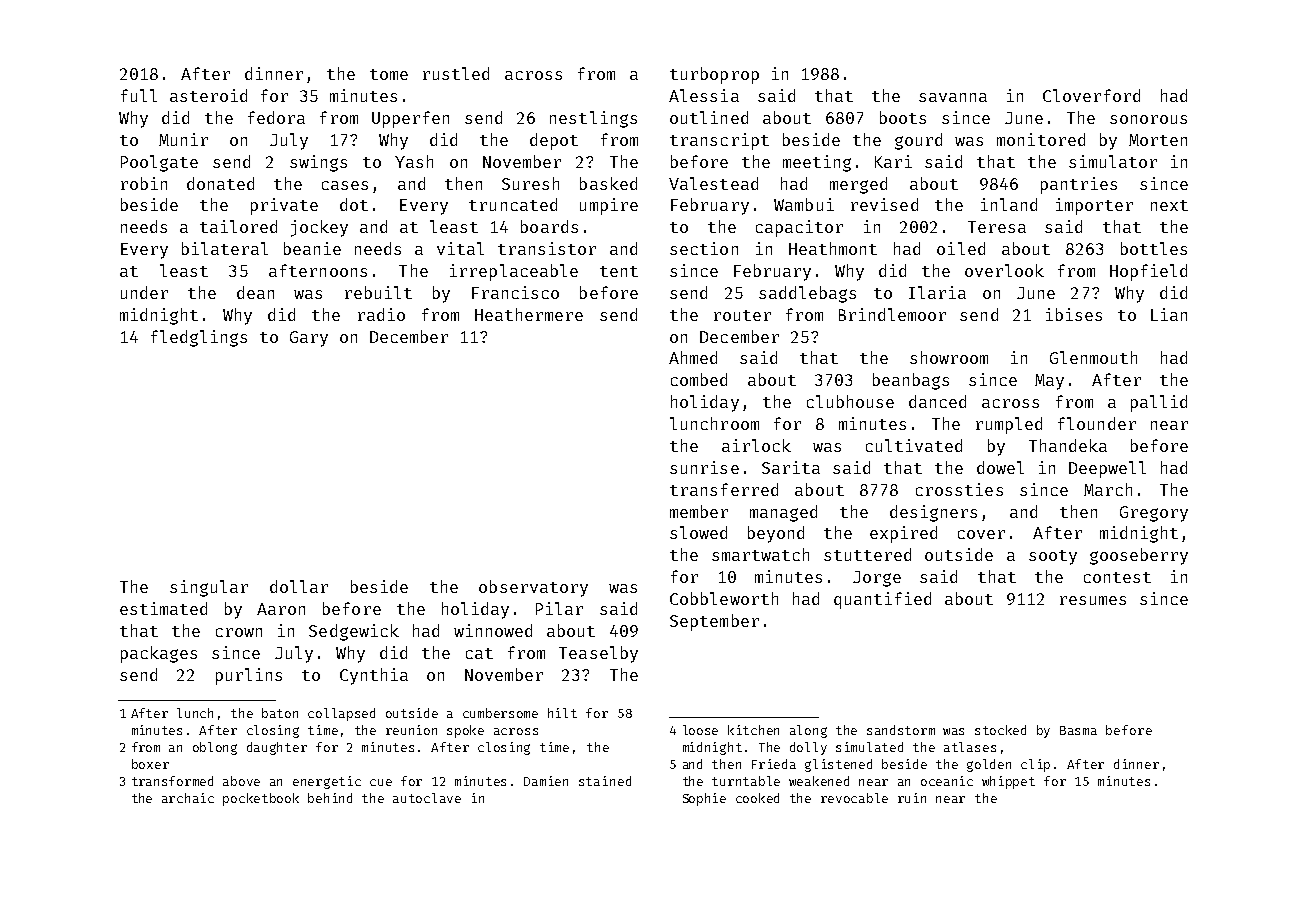 The height and width of the screenshot is (924, 1308). Describe the element at coordinates (1004, 270) in the screenshot. I see `overlook` at that location.
